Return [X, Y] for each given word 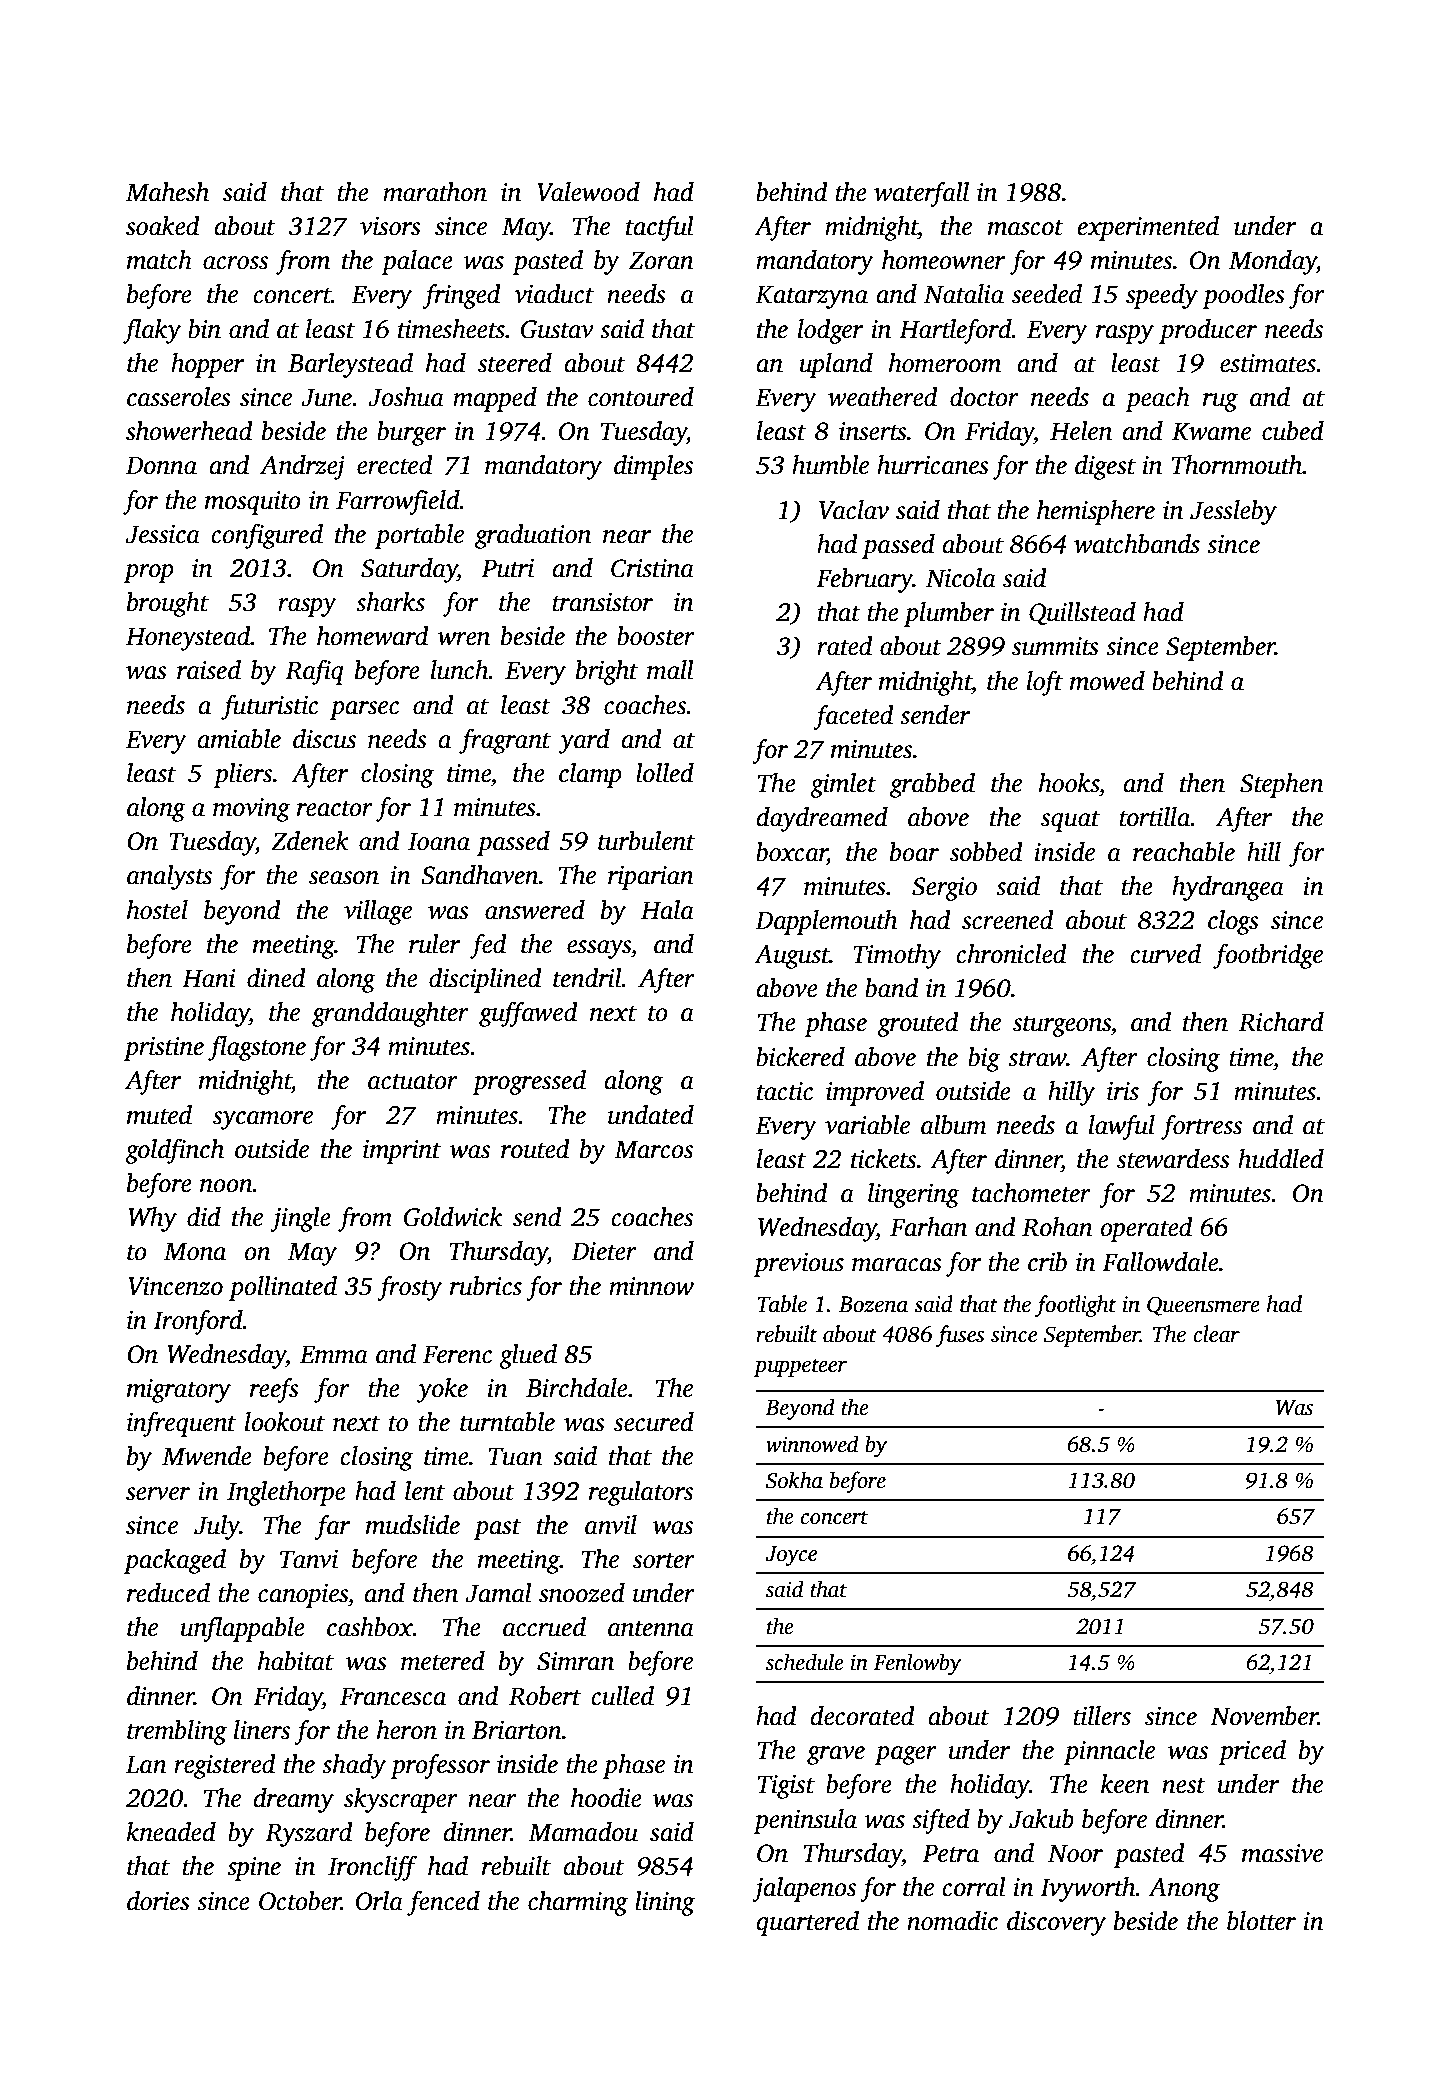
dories [158, 1901]
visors [390, 226]
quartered [807, 1923]
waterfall [921, 194]
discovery [1056, 1923]
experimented [1148, 228]
